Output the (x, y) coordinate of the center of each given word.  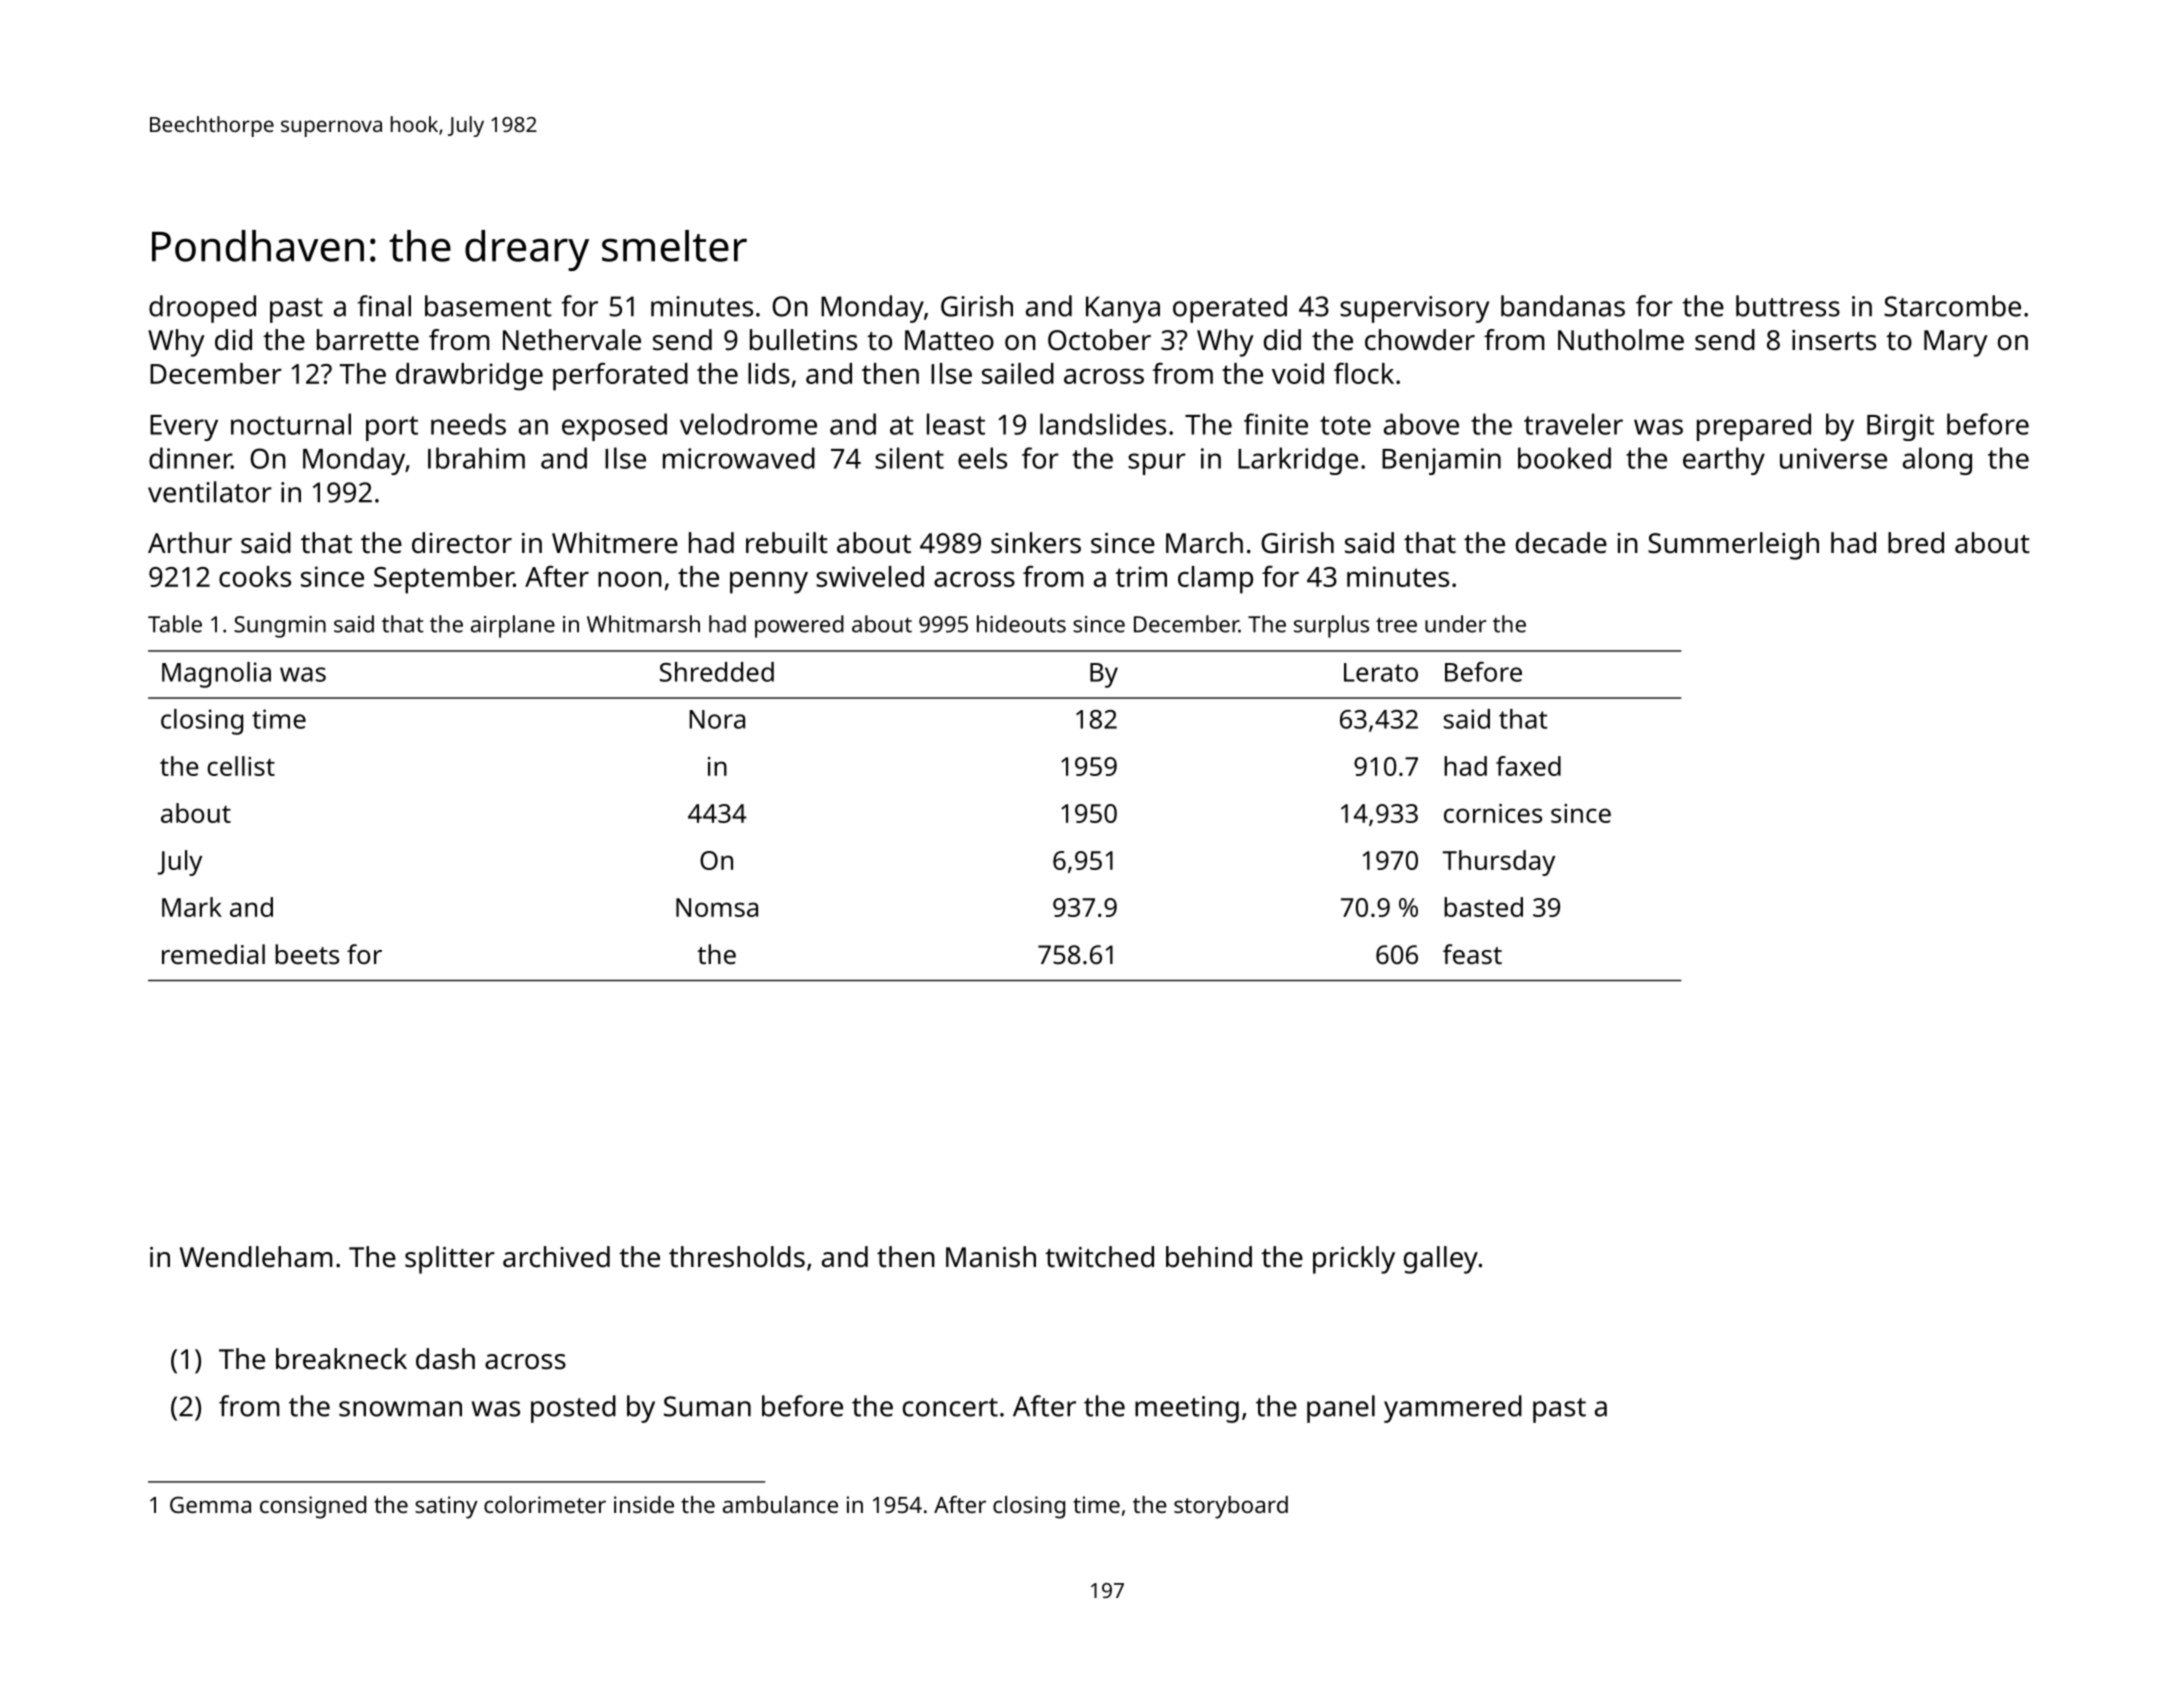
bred (1916, 543)
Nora (717, 719)
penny (769, 583)
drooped (202, 309)
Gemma (210, 1504)
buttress (1788, 306)
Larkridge (1298, 461)
